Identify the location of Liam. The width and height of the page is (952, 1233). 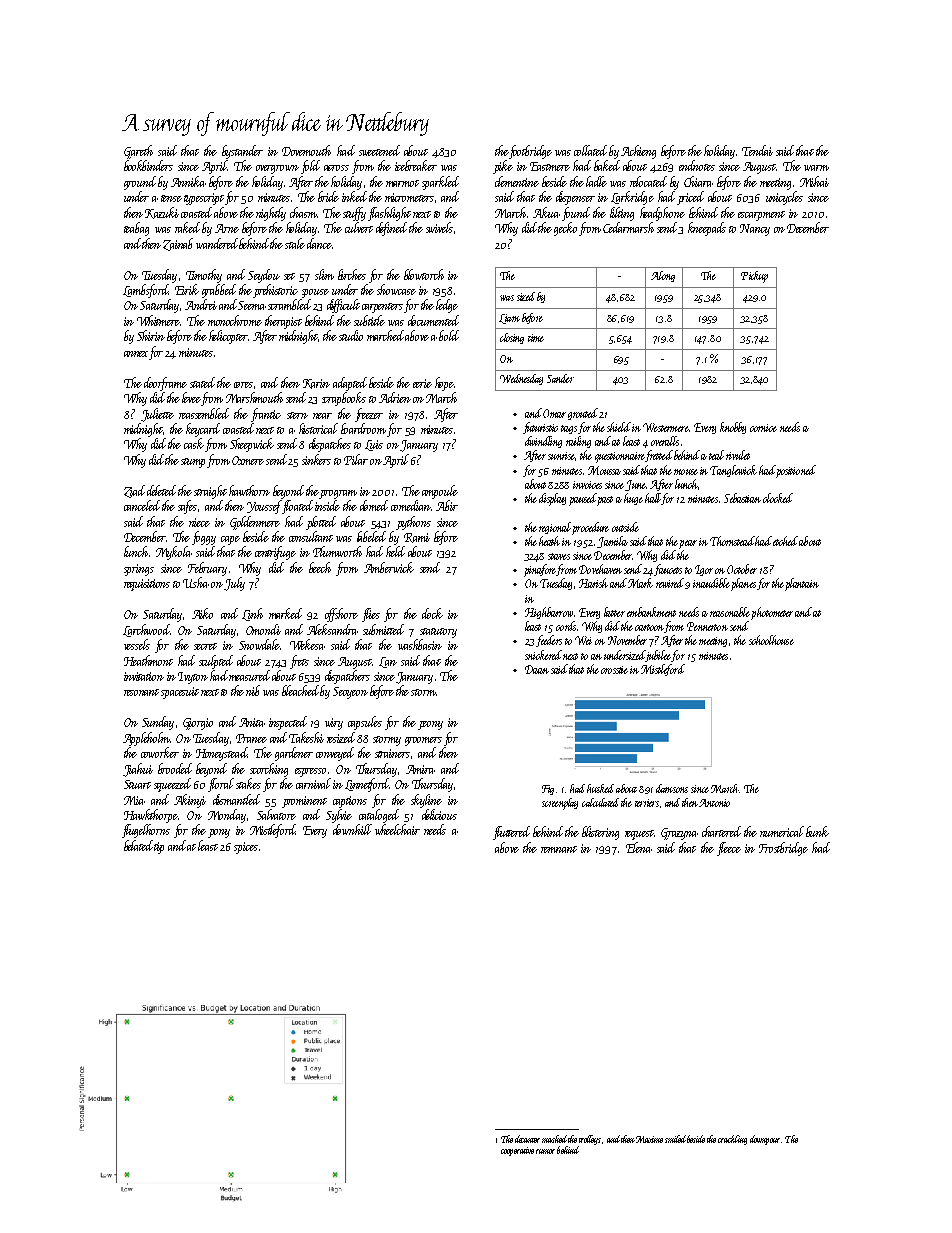
(509, 319).
